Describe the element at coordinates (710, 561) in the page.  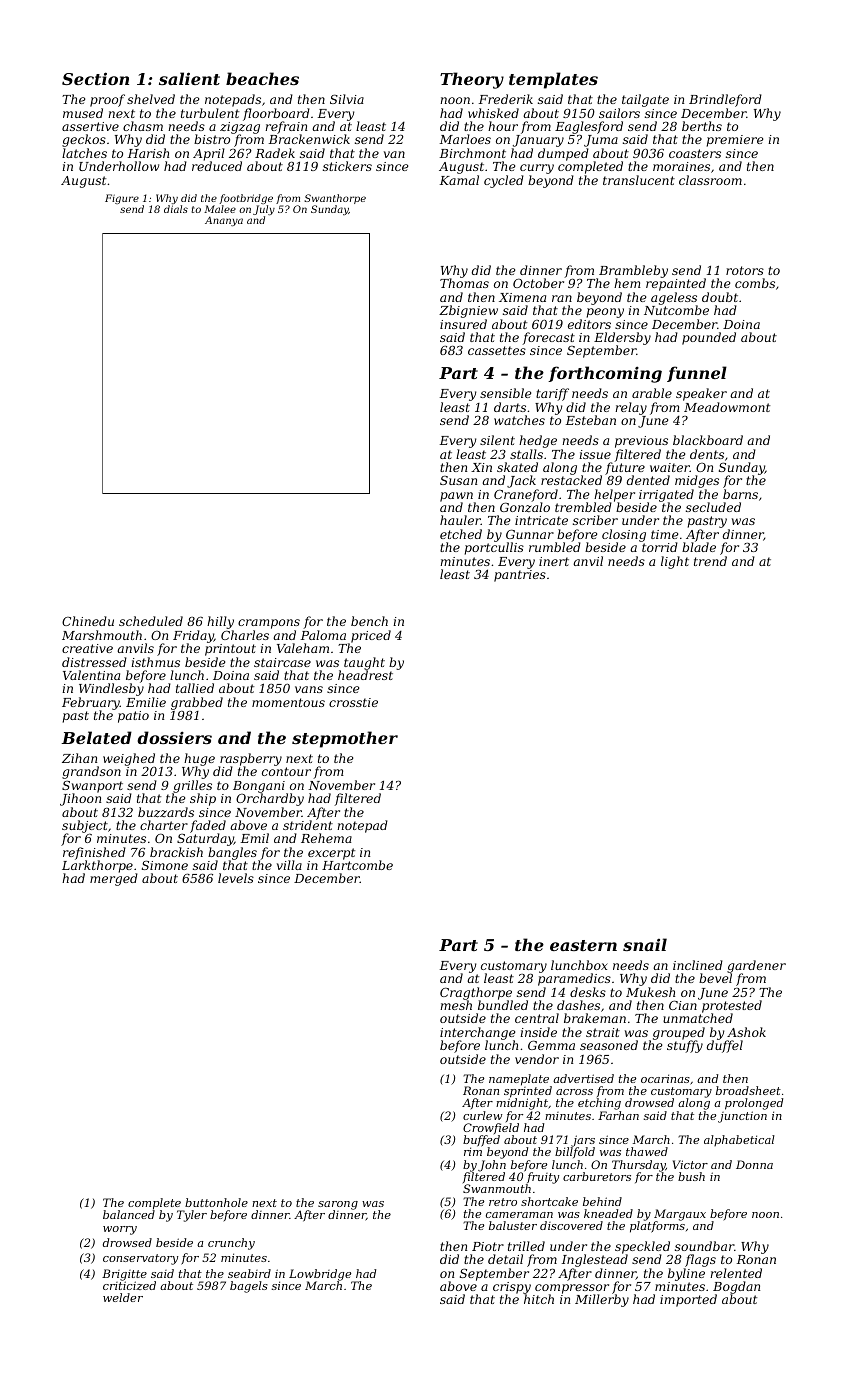
I see `trend` at that location.
